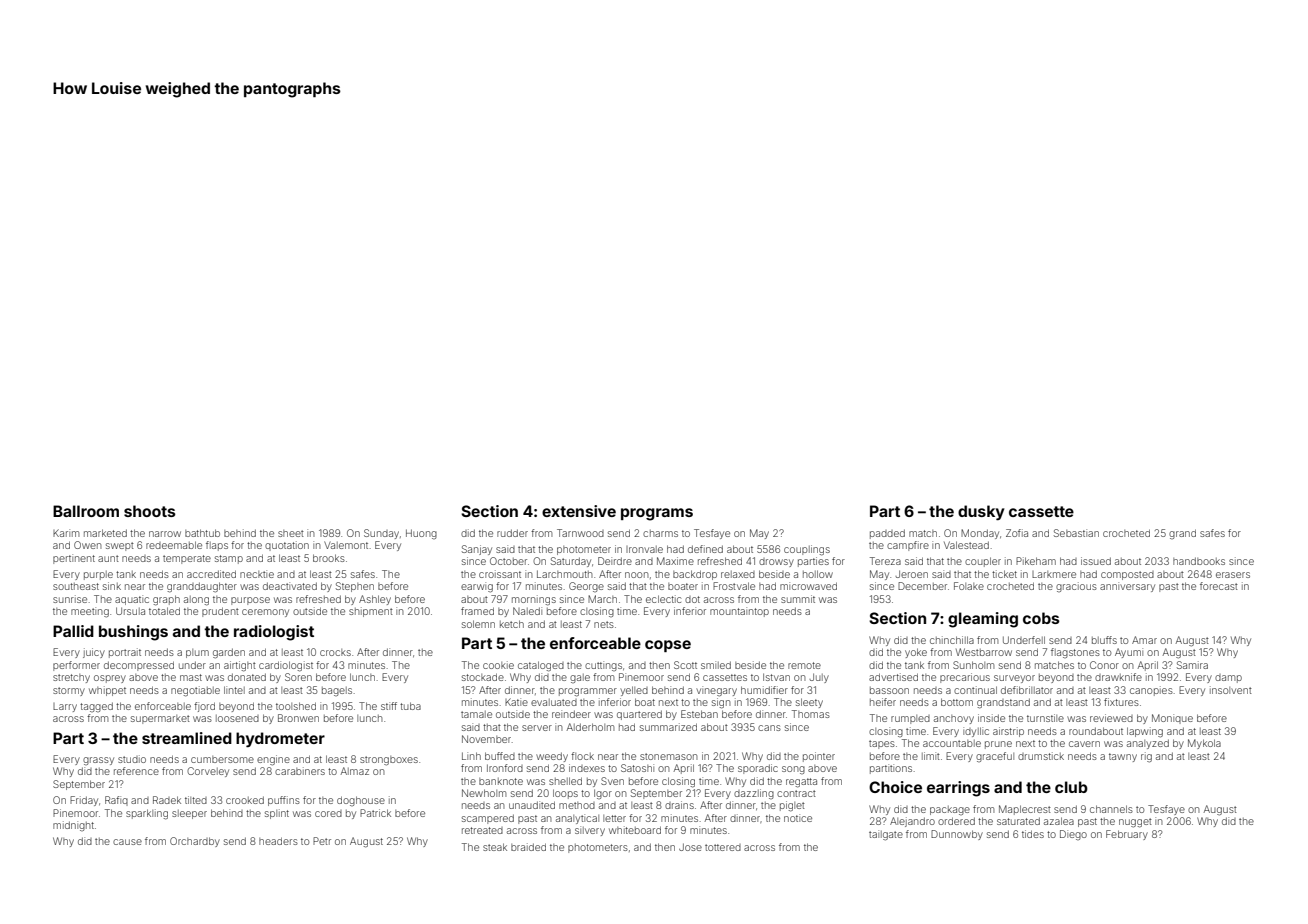 The image size is (1308, 924). Describe the element at coordinates (197, 653) in the page. I see `plum` at that location.
